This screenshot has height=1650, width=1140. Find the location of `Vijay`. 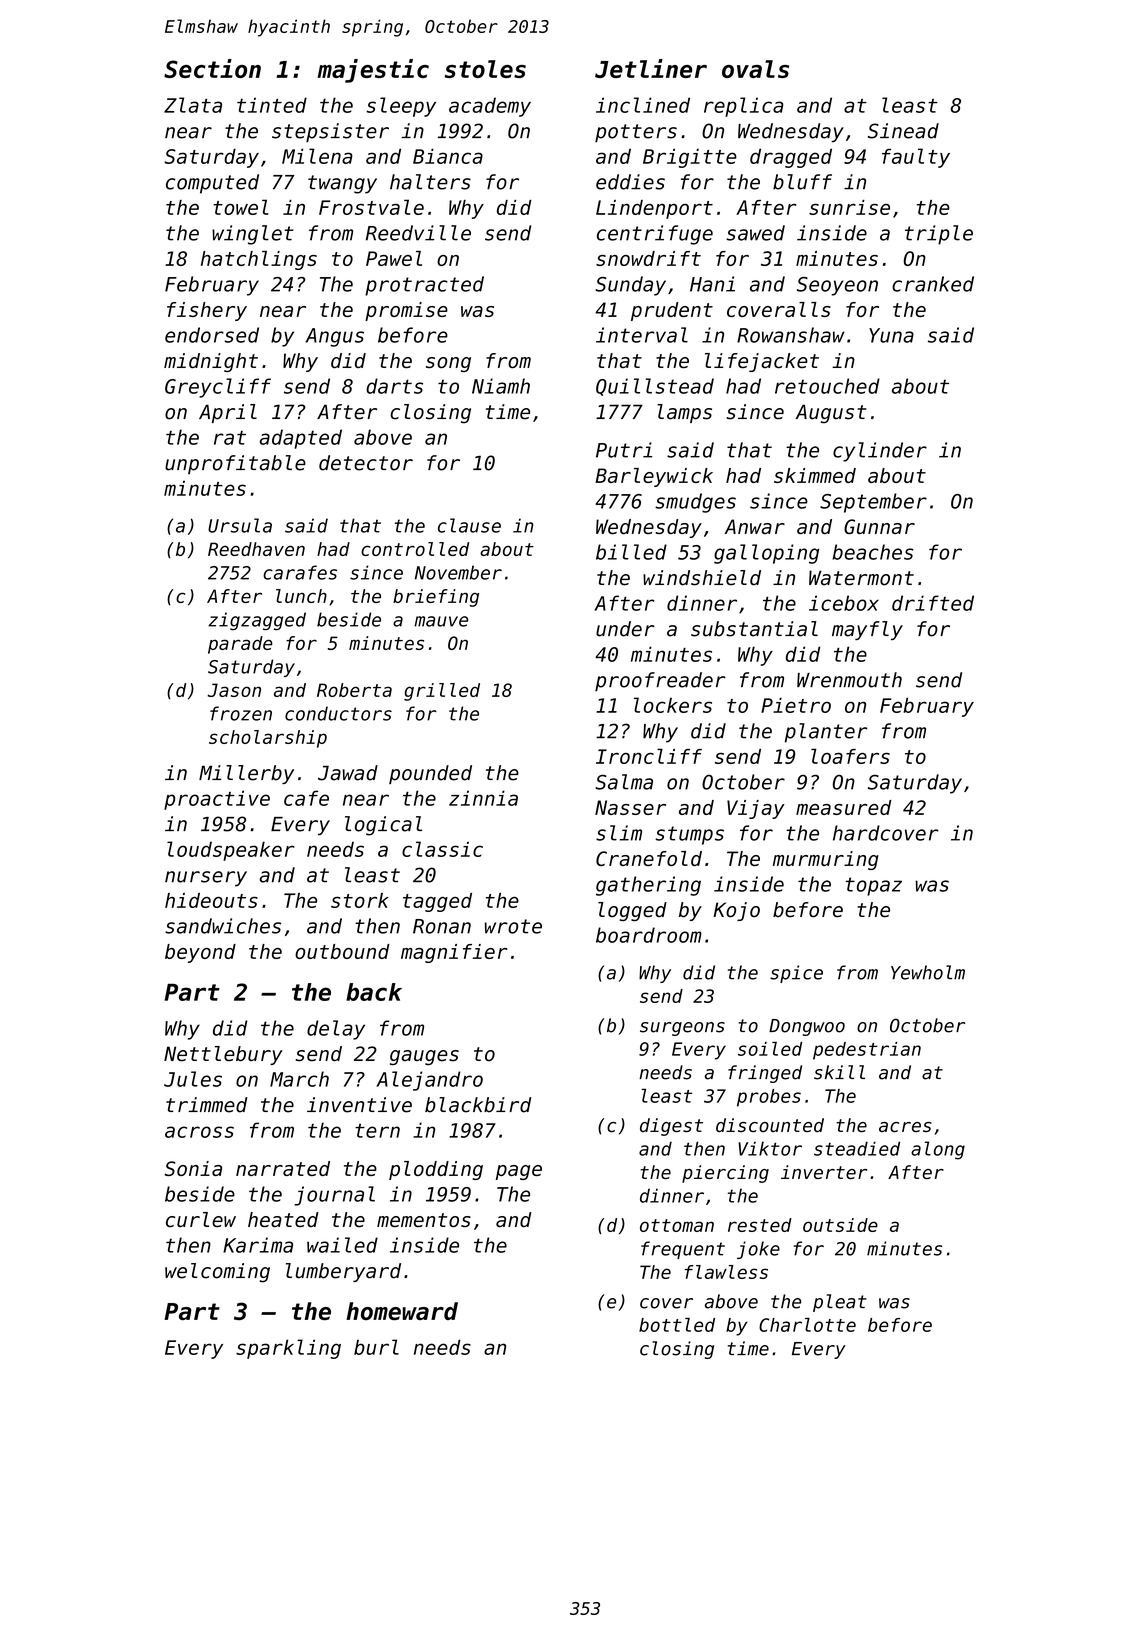

Vijay is located at coordinates (756, 809).
